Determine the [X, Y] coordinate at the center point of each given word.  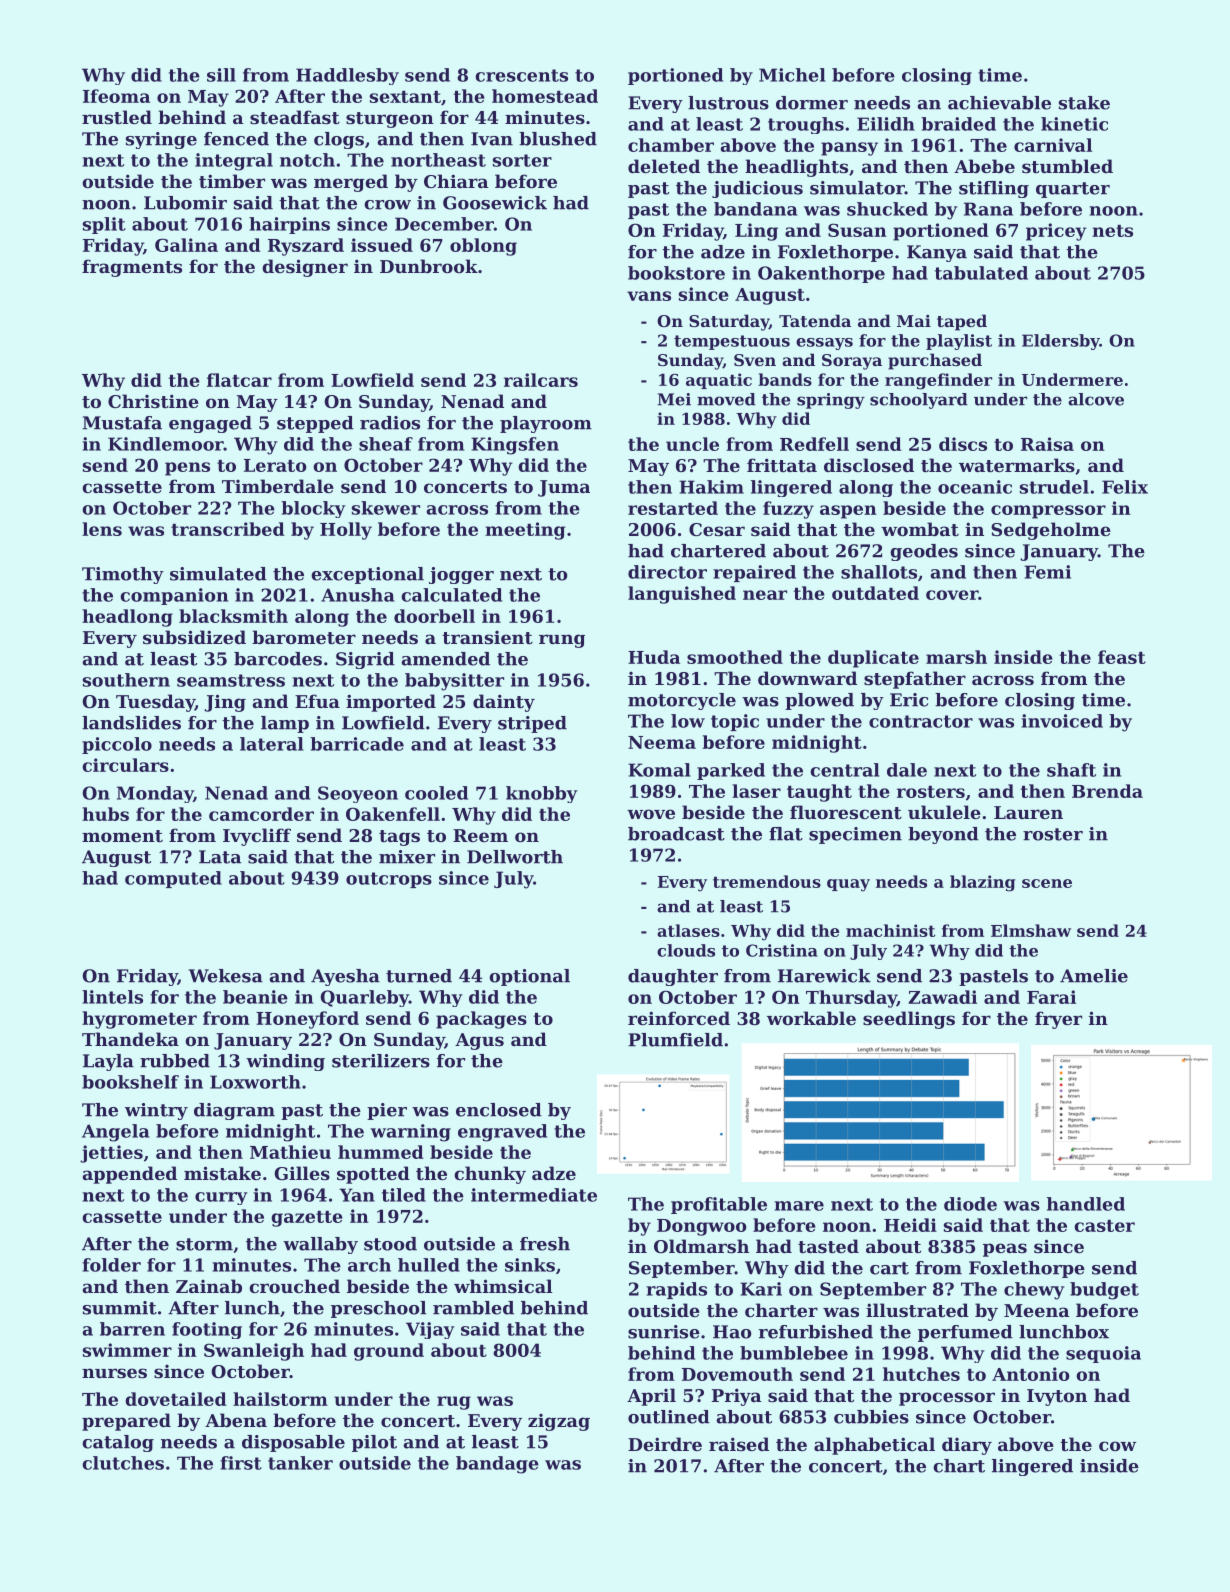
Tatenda [815, 320]
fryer [1058, 1020]
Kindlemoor [166, 444]
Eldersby [1061, 342]
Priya [736, 1397]
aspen [848, 512]
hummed [381, 1152]
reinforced [679, 1018]
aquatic [719, 381]
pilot [374, 1443]
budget [1104, 1291]
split [104, 225]
